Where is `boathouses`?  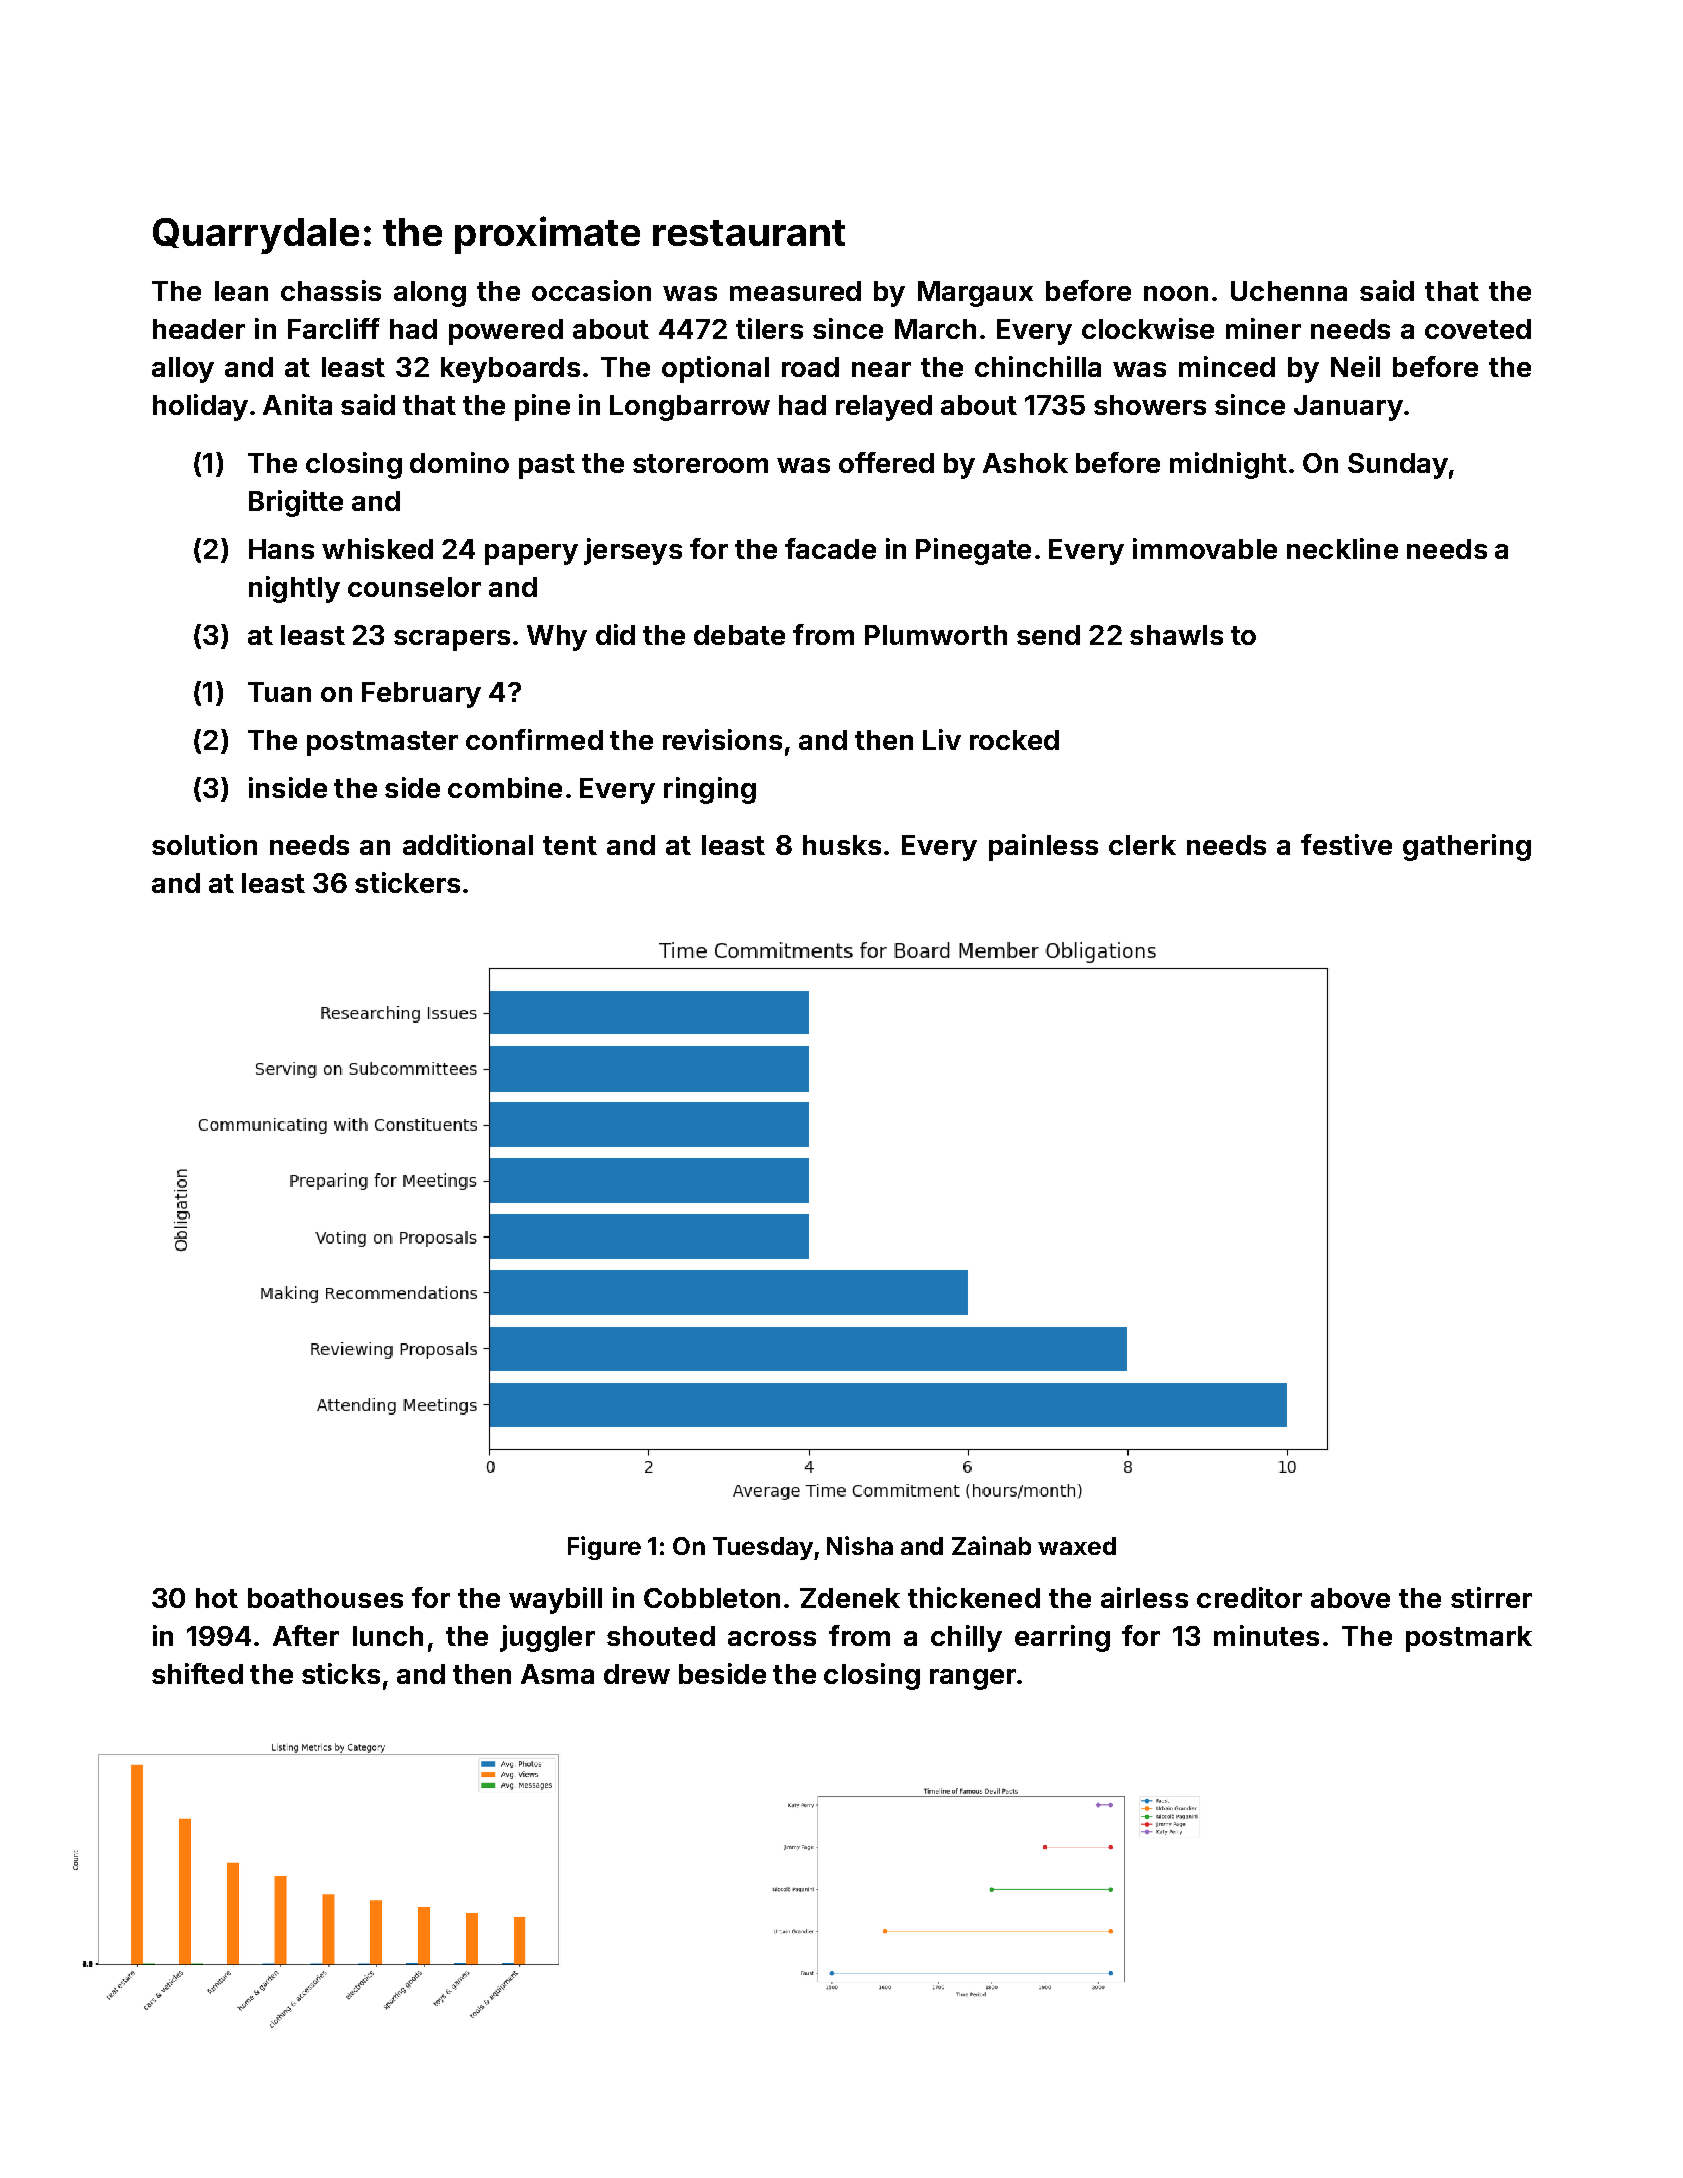
boathouses is located at coordinates (325, 1598).
